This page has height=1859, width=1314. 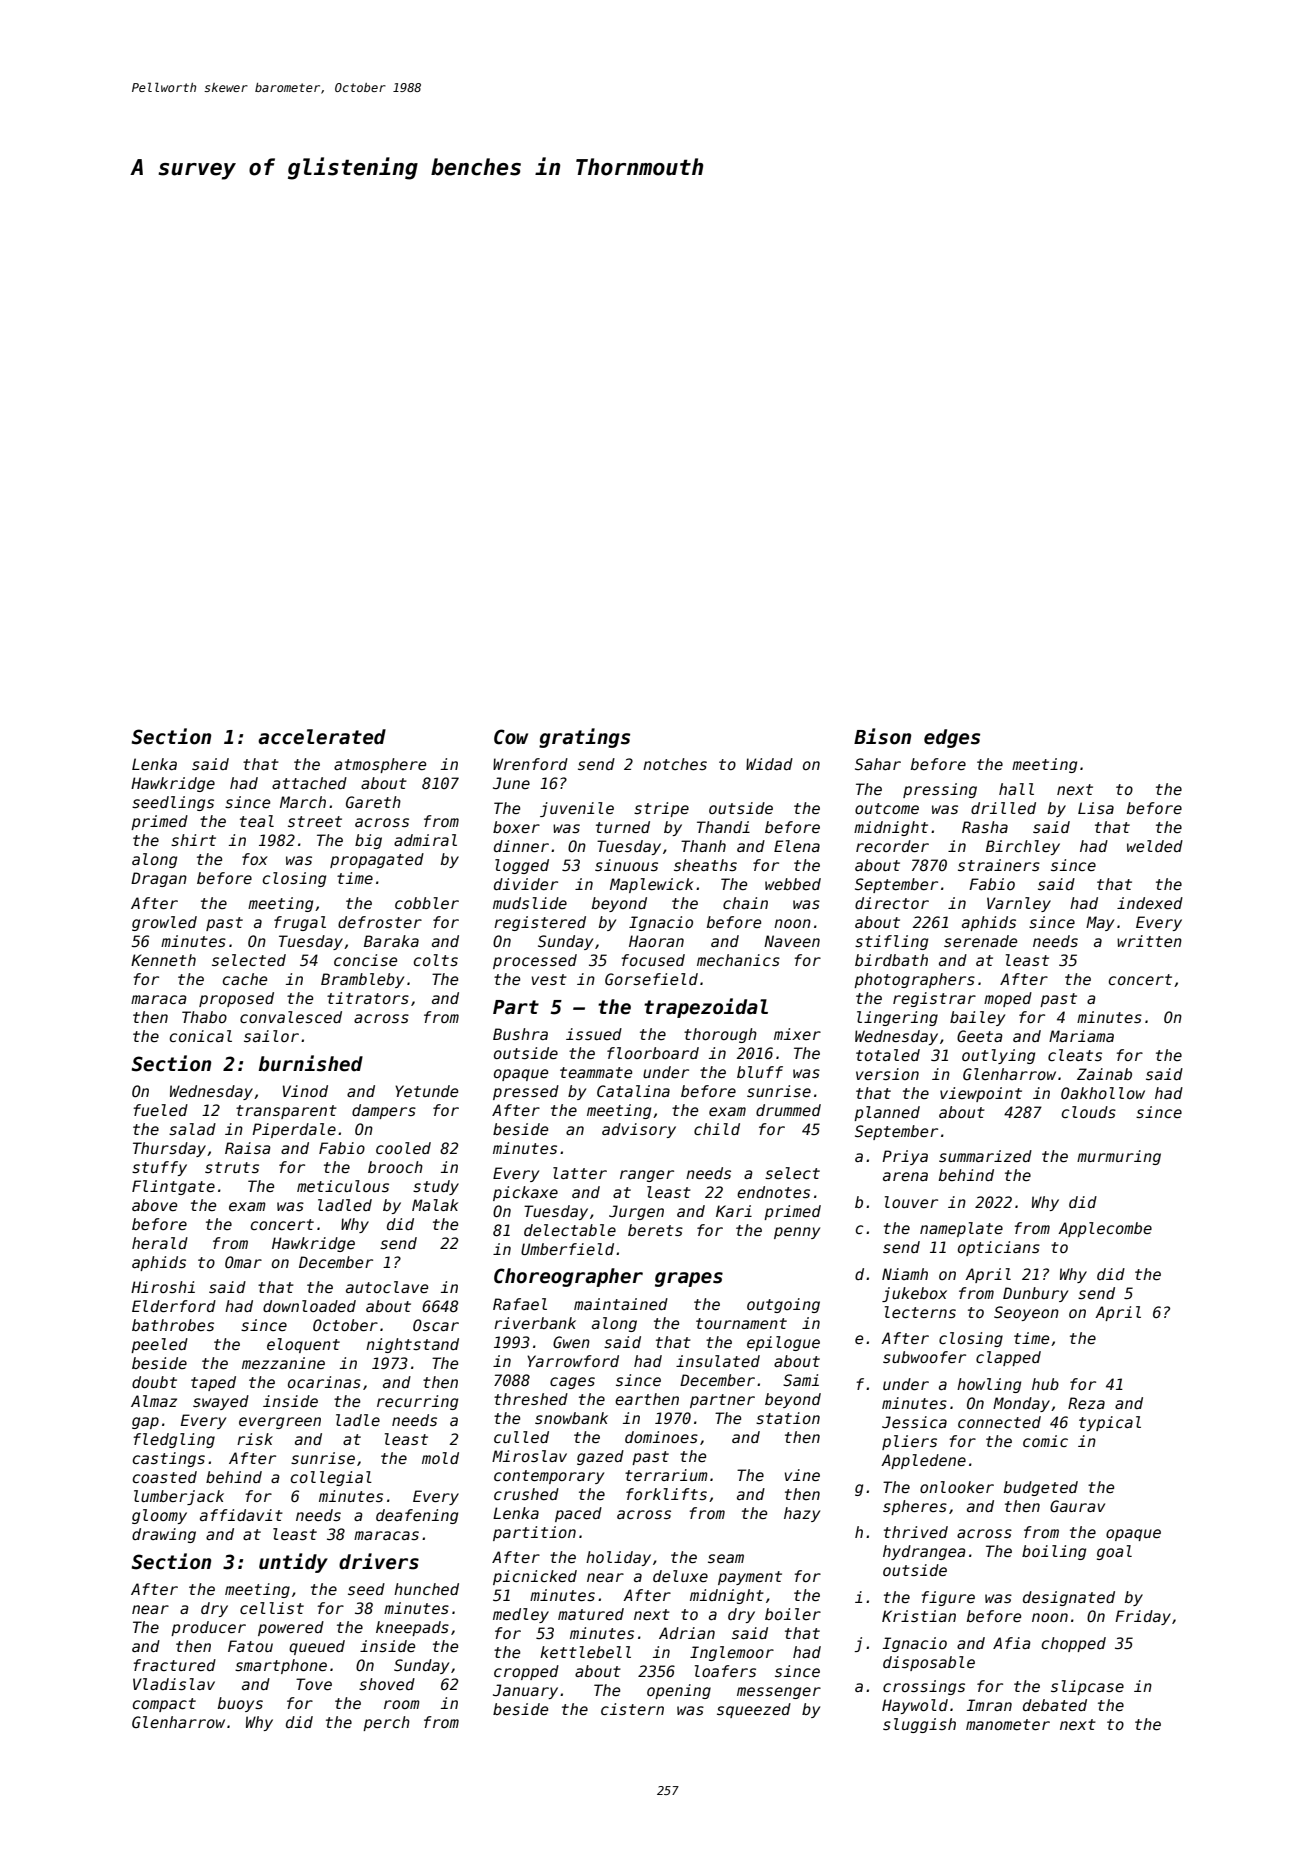 I want to click on Oakhollow, so click(x=1103, y=1093).
